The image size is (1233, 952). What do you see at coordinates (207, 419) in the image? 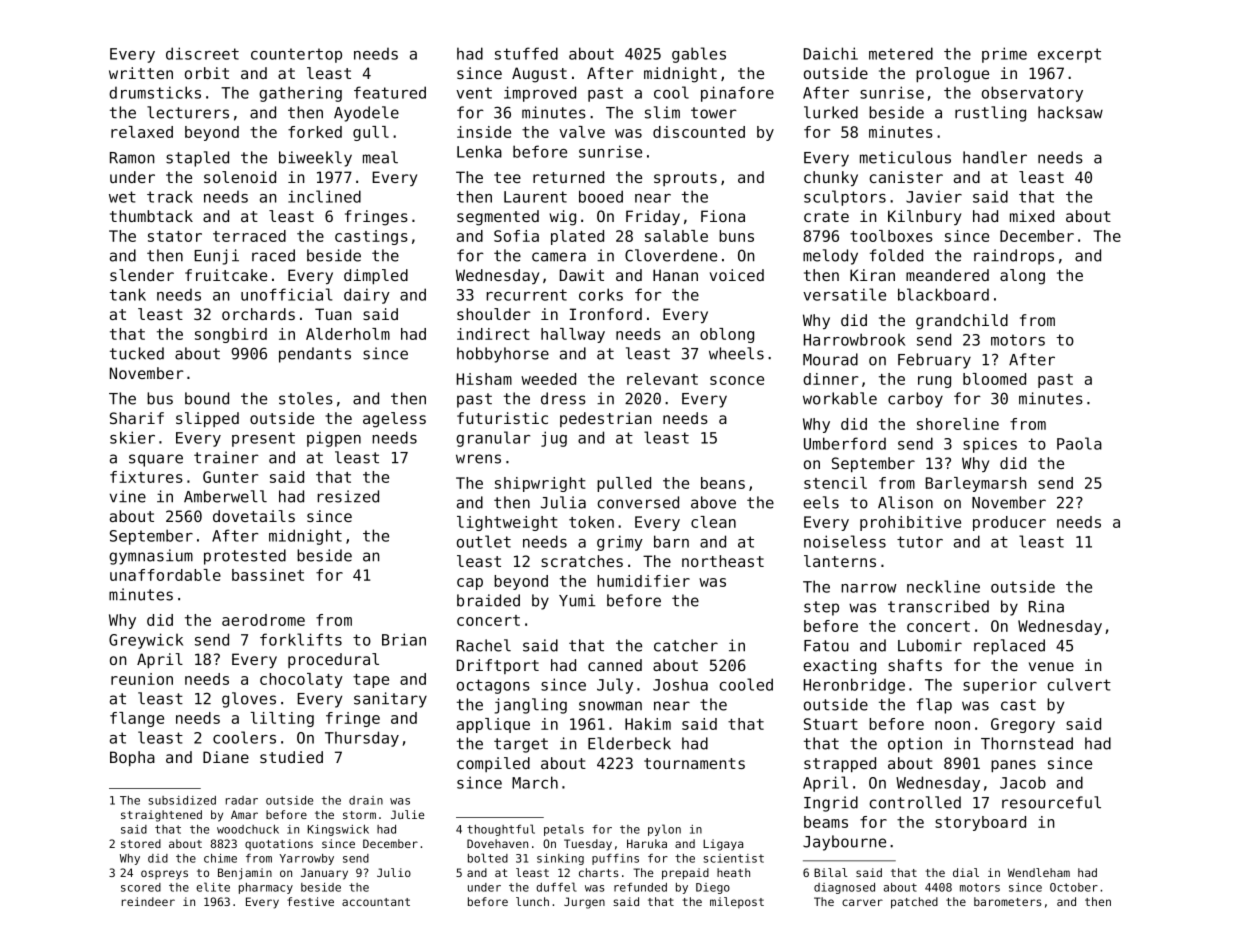
I see `slipped` at bounding box center [207, 419].
